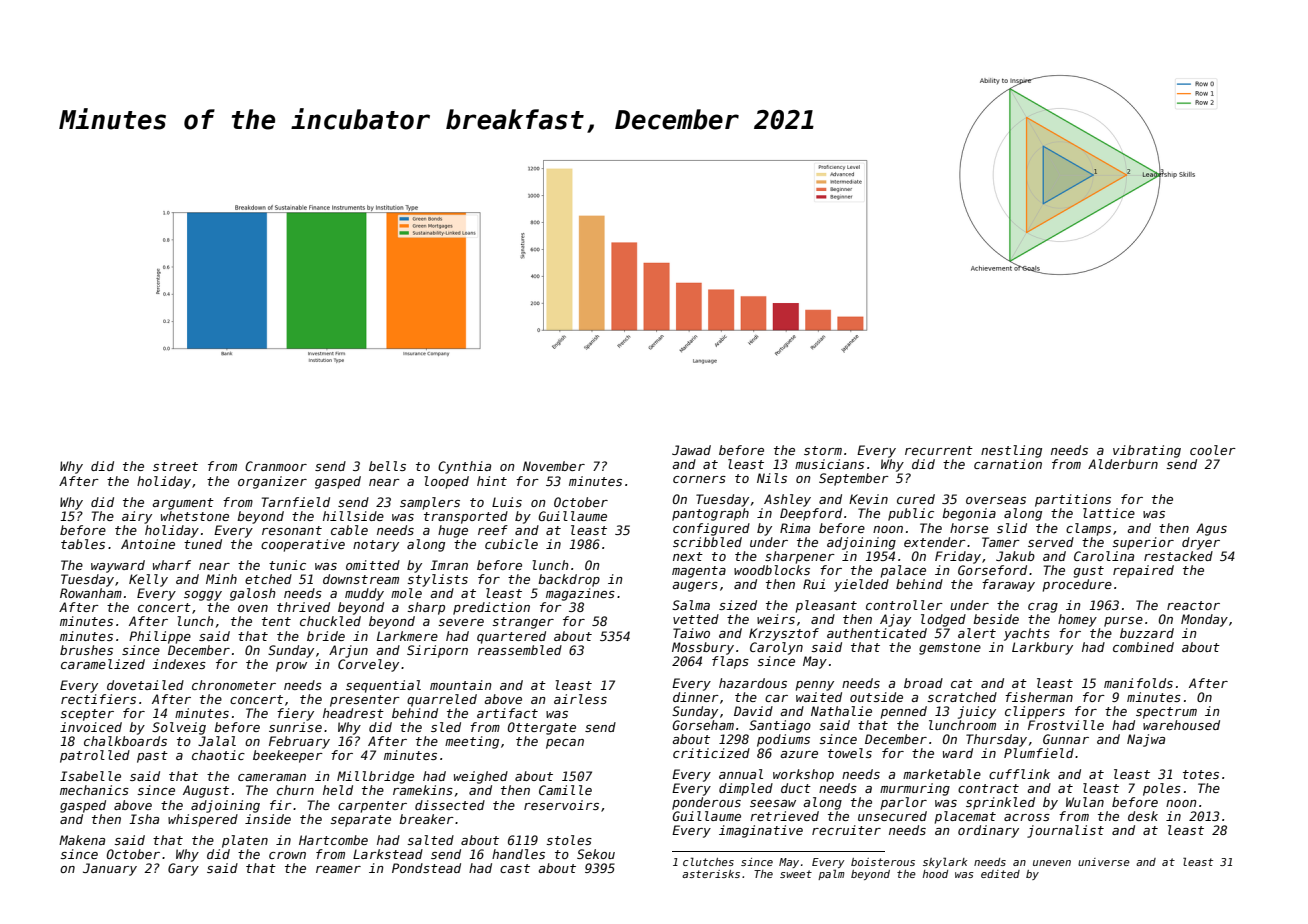 This document has height=924, width=1308. What do you see at coordinates (520, 650) in the document?
I see `reassembled` at bounding box center [520, 650].
